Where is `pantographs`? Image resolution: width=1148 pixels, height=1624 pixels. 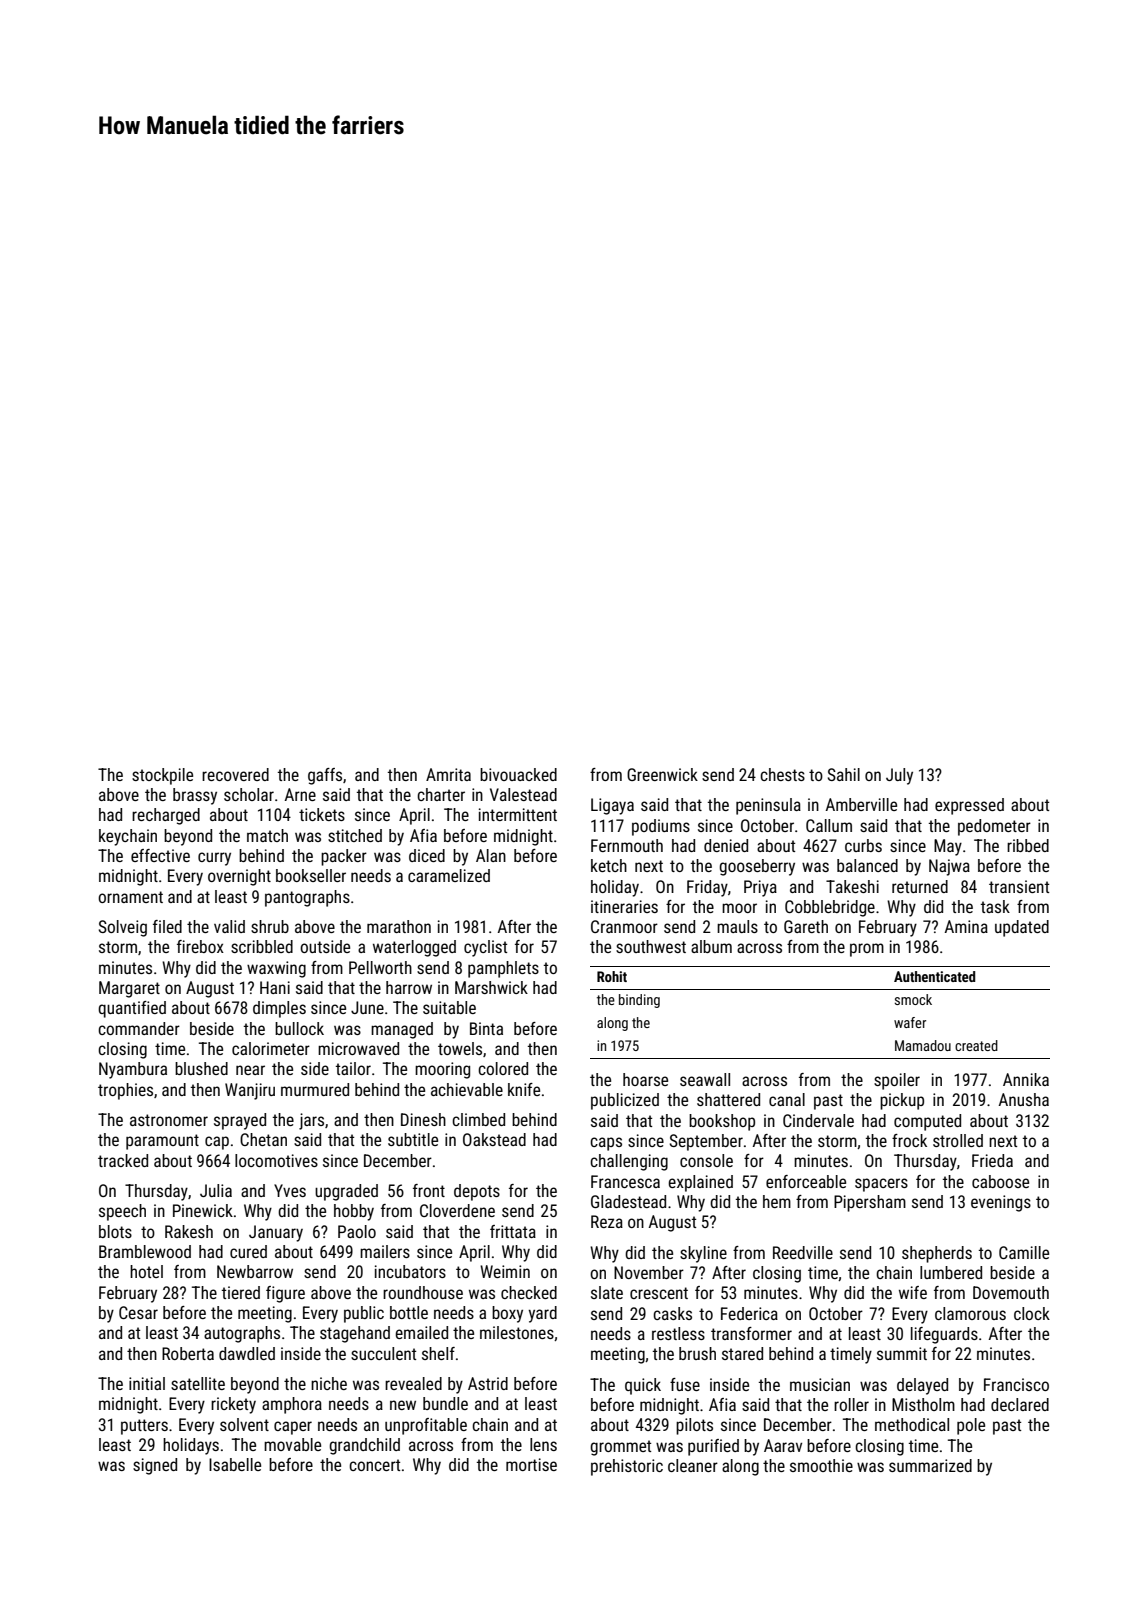 pantographs is located at coordinates (307, 898).
